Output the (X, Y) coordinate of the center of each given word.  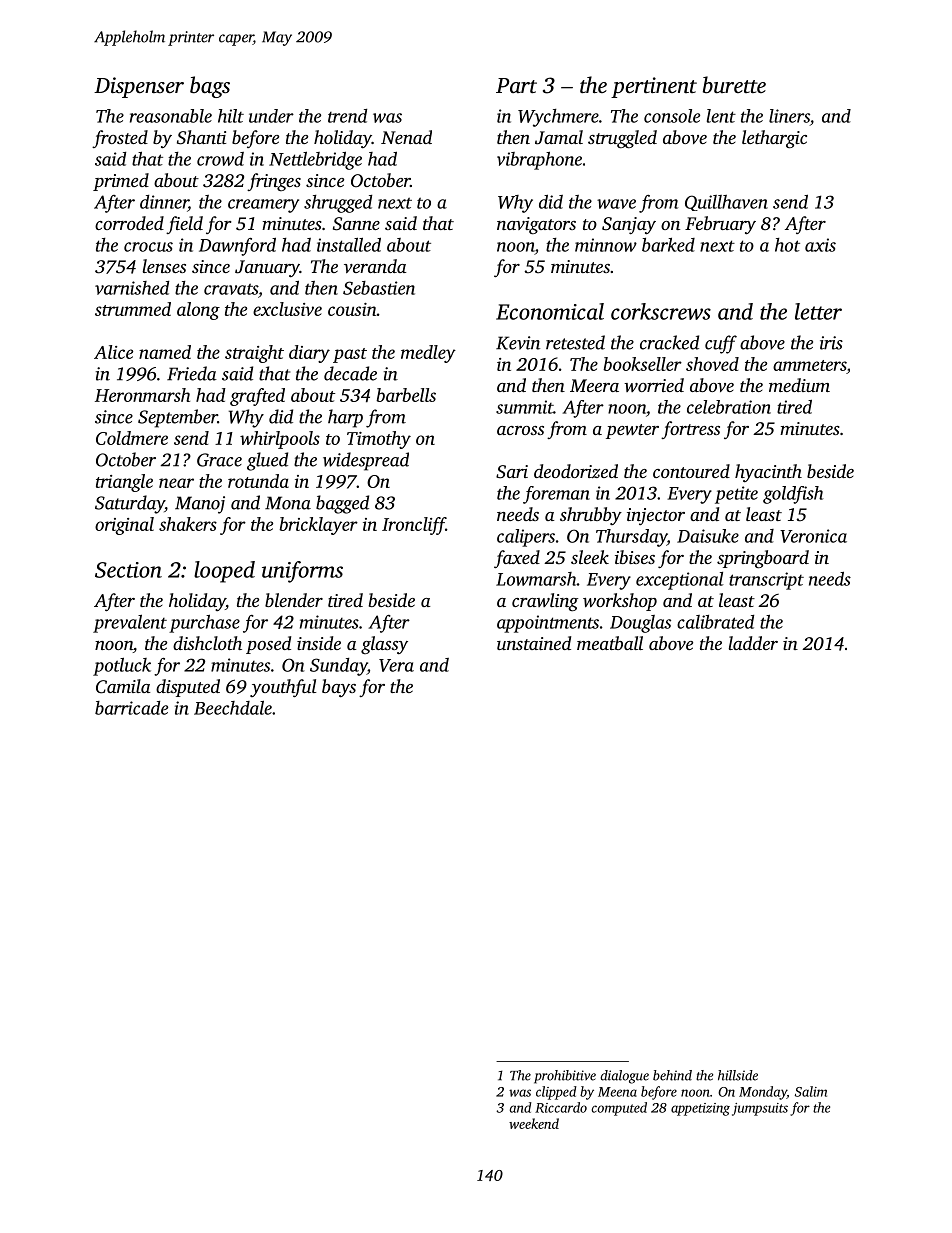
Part (516, 85)
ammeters (810, 365)
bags (210, 87)
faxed (517, 559)
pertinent (654, 87)
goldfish (793, 495)
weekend (534, 1123)
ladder (753, 643)
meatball (610, 643)
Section (128, 570)
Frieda (192, 373)
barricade (131, 708)
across (520, 430)
